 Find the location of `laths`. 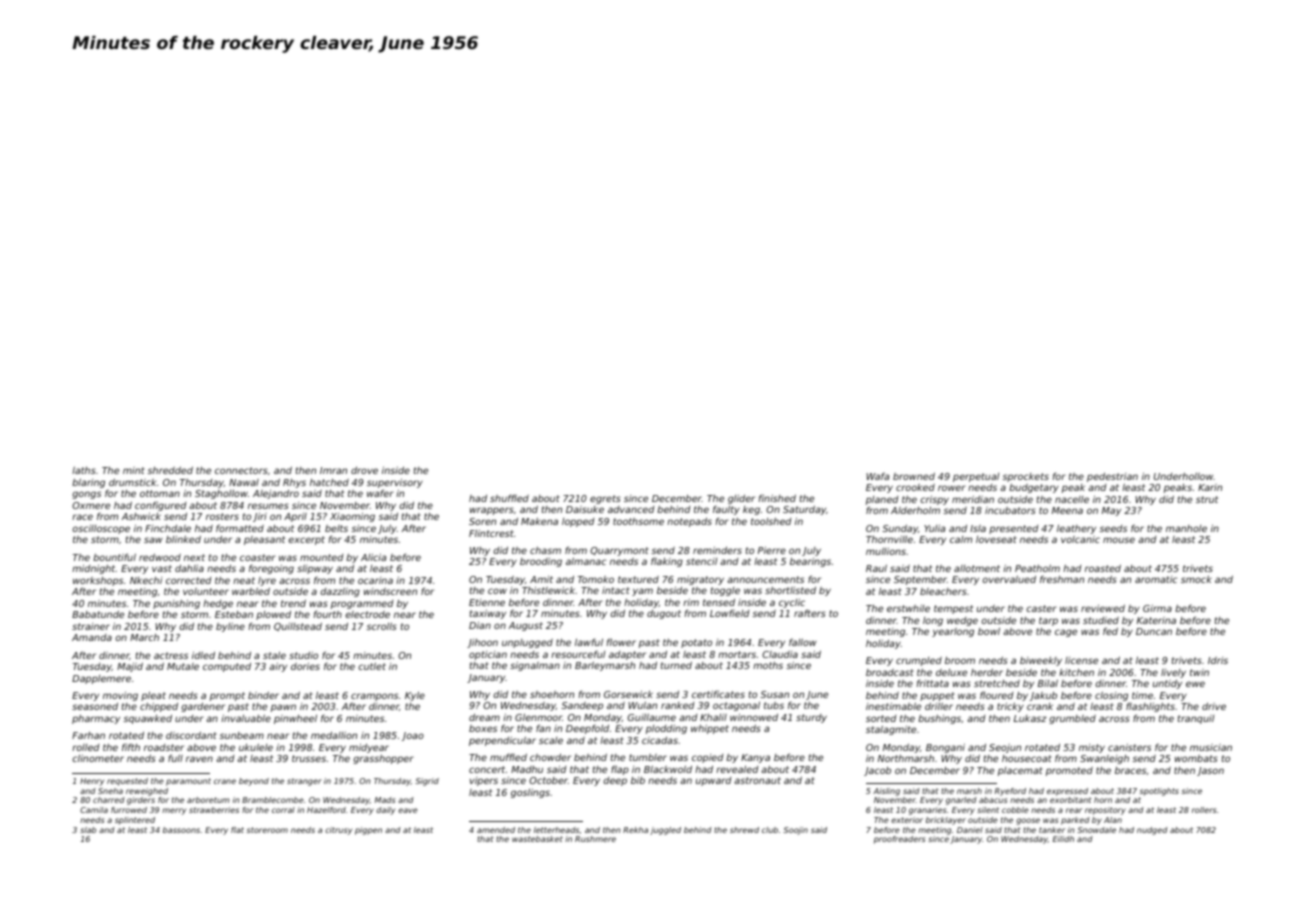

laths is located at coordinates (84, 470).
